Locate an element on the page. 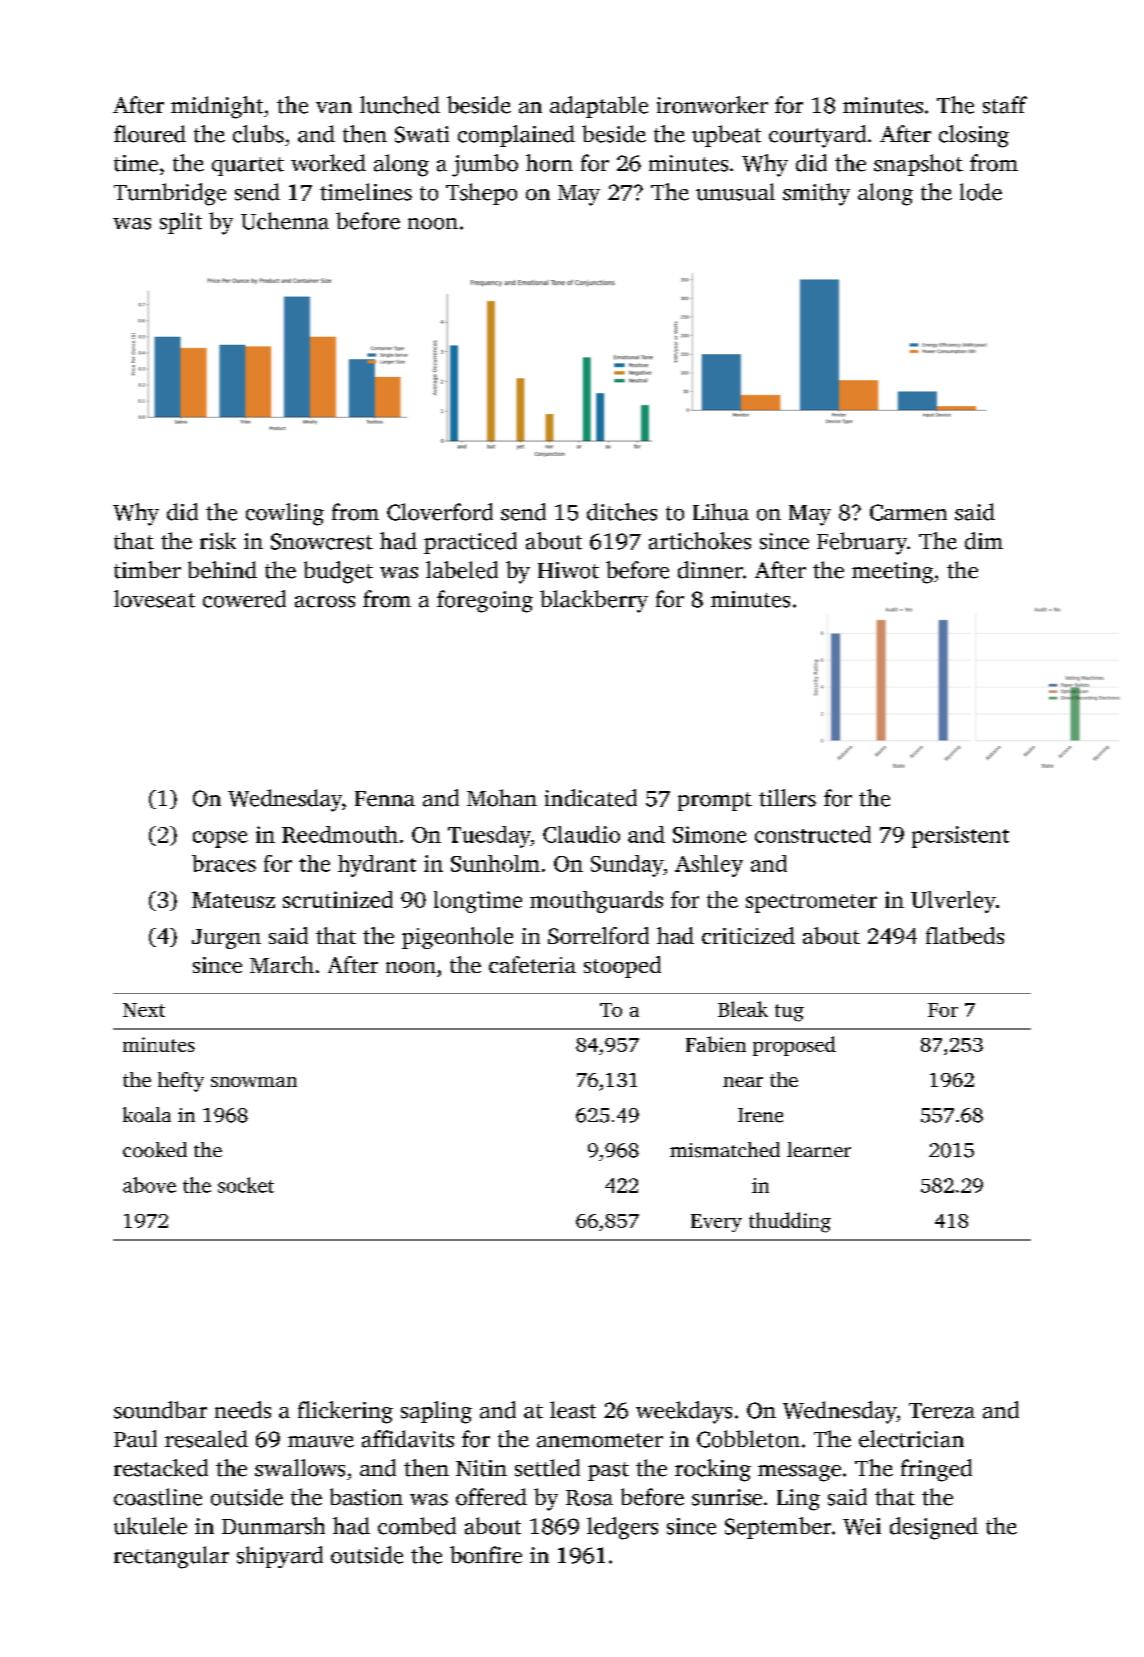 The image size is (1144, 1657). snapshot is located at coordinates (918, 165).
